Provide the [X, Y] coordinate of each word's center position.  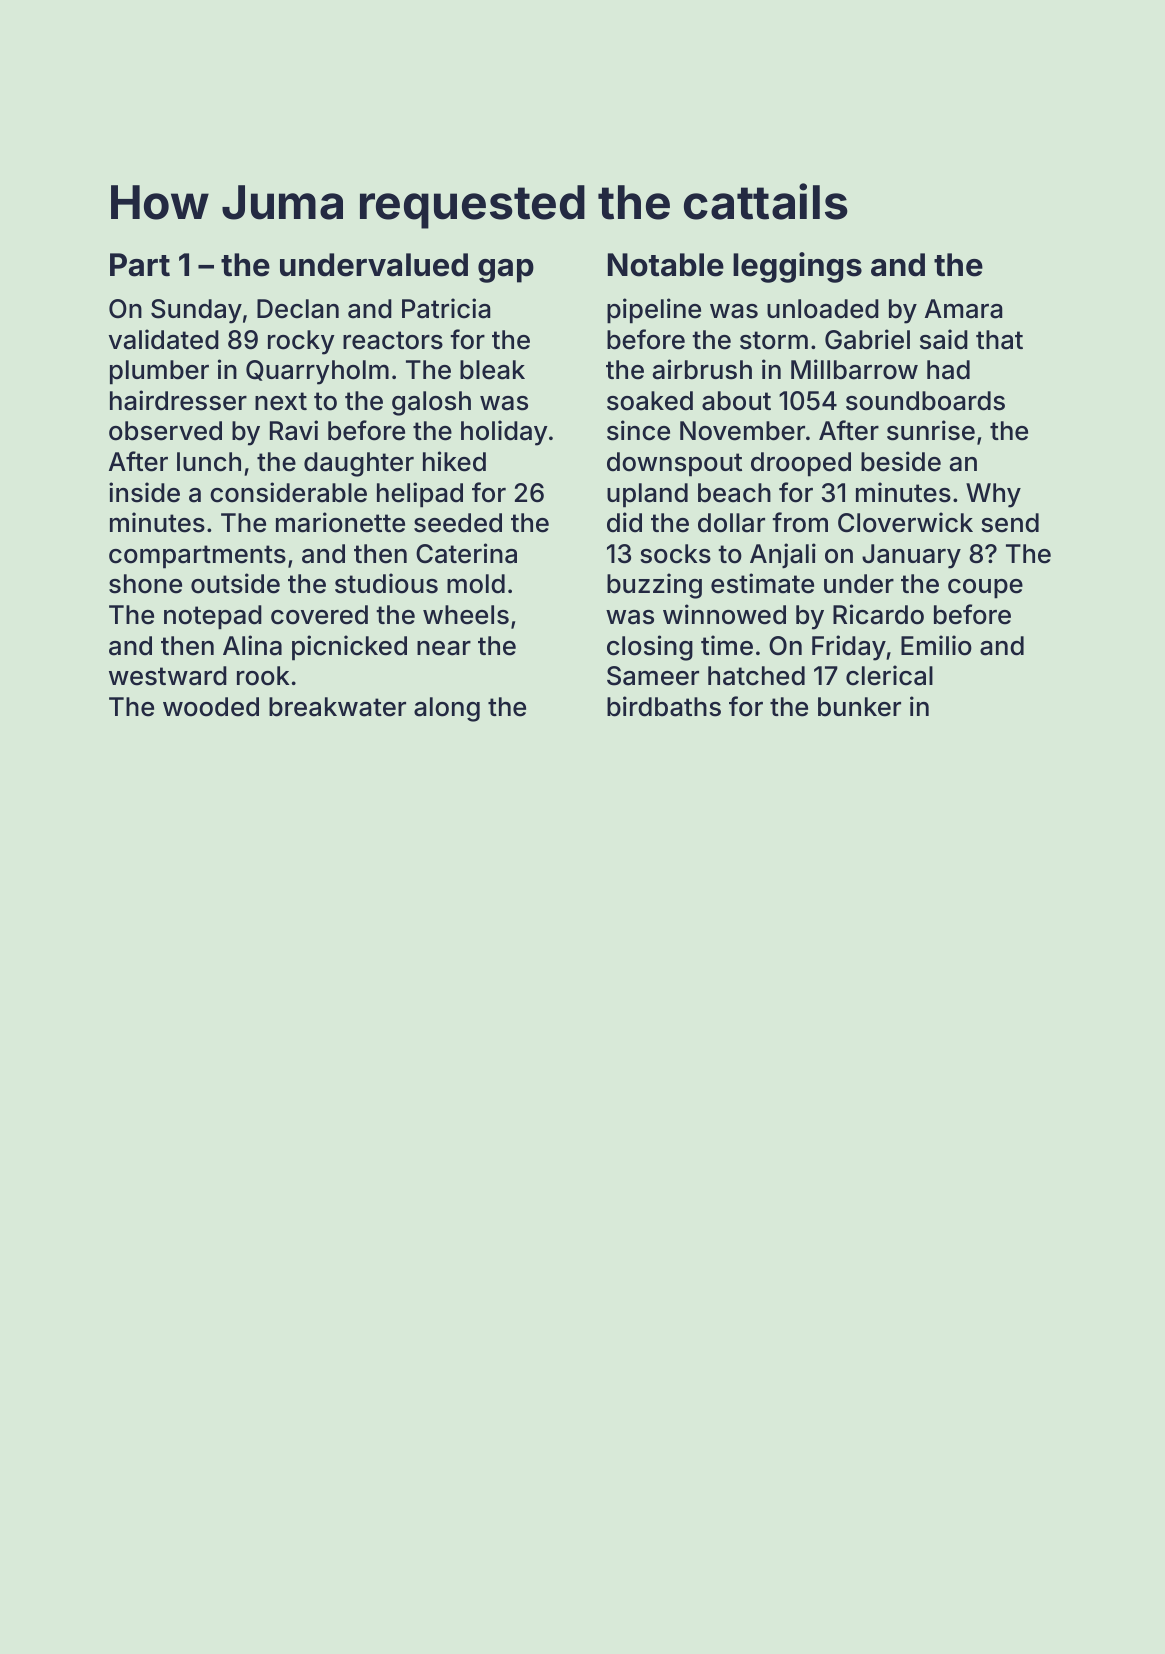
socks [675, 554]
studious [386, 583]
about [736, 401]
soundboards [925, 401]
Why [993, 495]
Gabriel [867, 339]
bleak [492, 370]
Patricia [446, 308]
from [800, 522]
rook [263, 676]
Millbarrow [854, 369]
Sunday [196, 311]
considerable [288, 492]
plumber [159, 372]
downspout [674, 464]
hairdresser [178, 400]
